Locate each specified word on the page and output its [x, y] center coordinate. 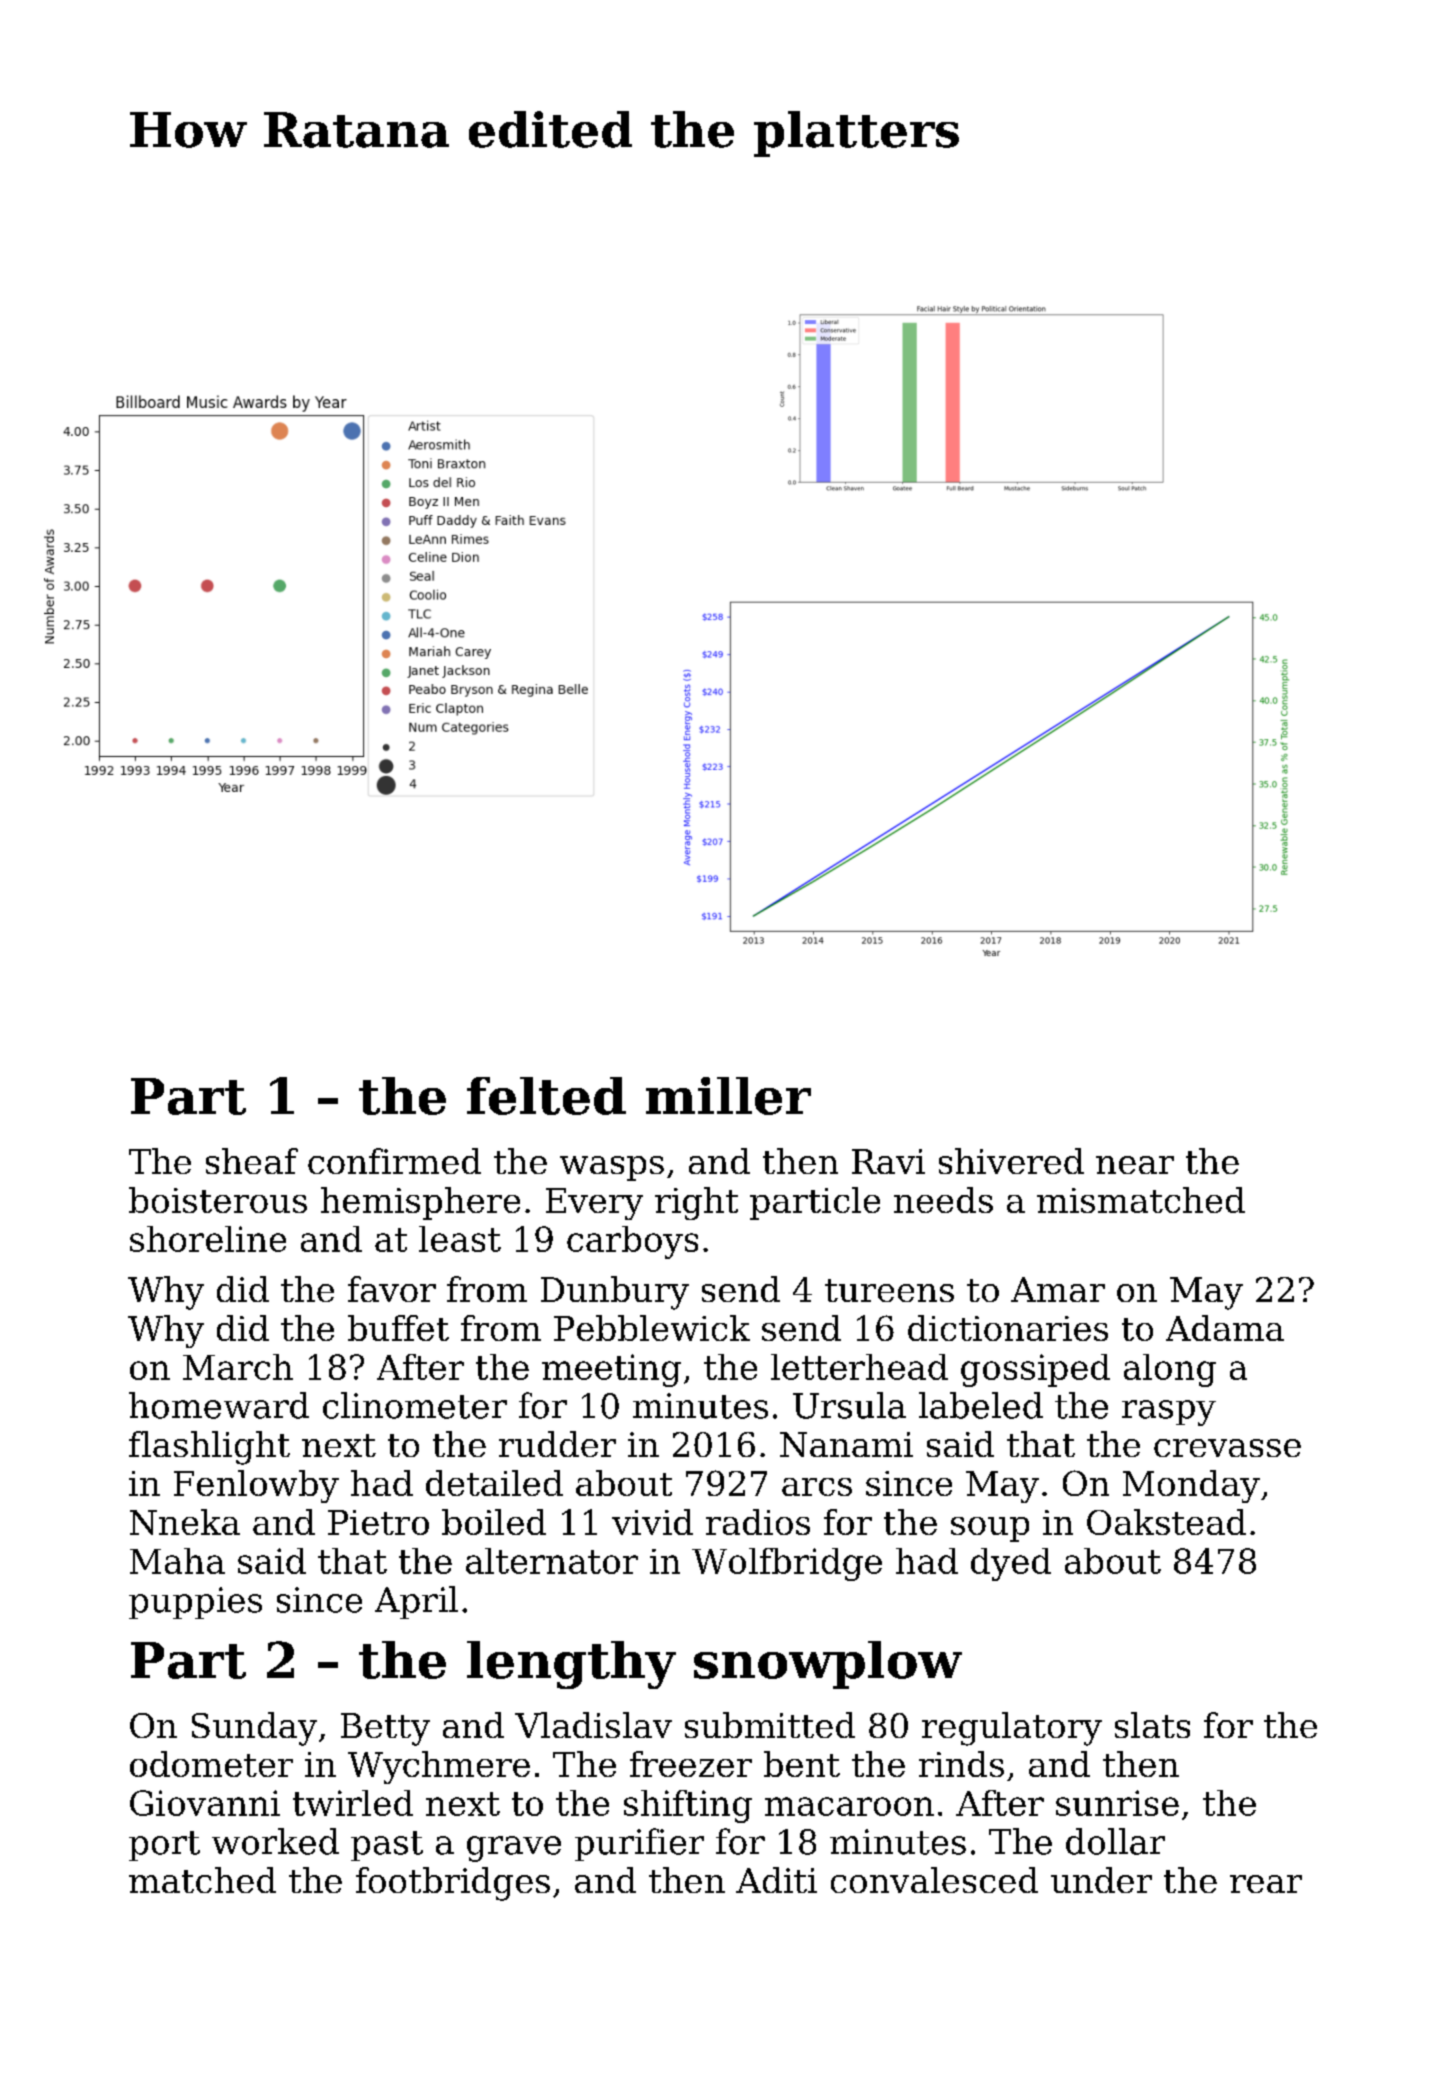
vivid [652, 1522]
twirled [353, 1803]
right [696, 1203]
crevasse [1227, 1448]
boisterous [218, 1200]
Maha [177, 1561]
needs [943, 1200]
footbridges [453, 1884]
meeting [611, 1370]
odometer [211, 1764]
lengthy [571, 1665]
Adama [1225, 1328]
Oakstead [1166, 1522]
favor [392, 1289]
